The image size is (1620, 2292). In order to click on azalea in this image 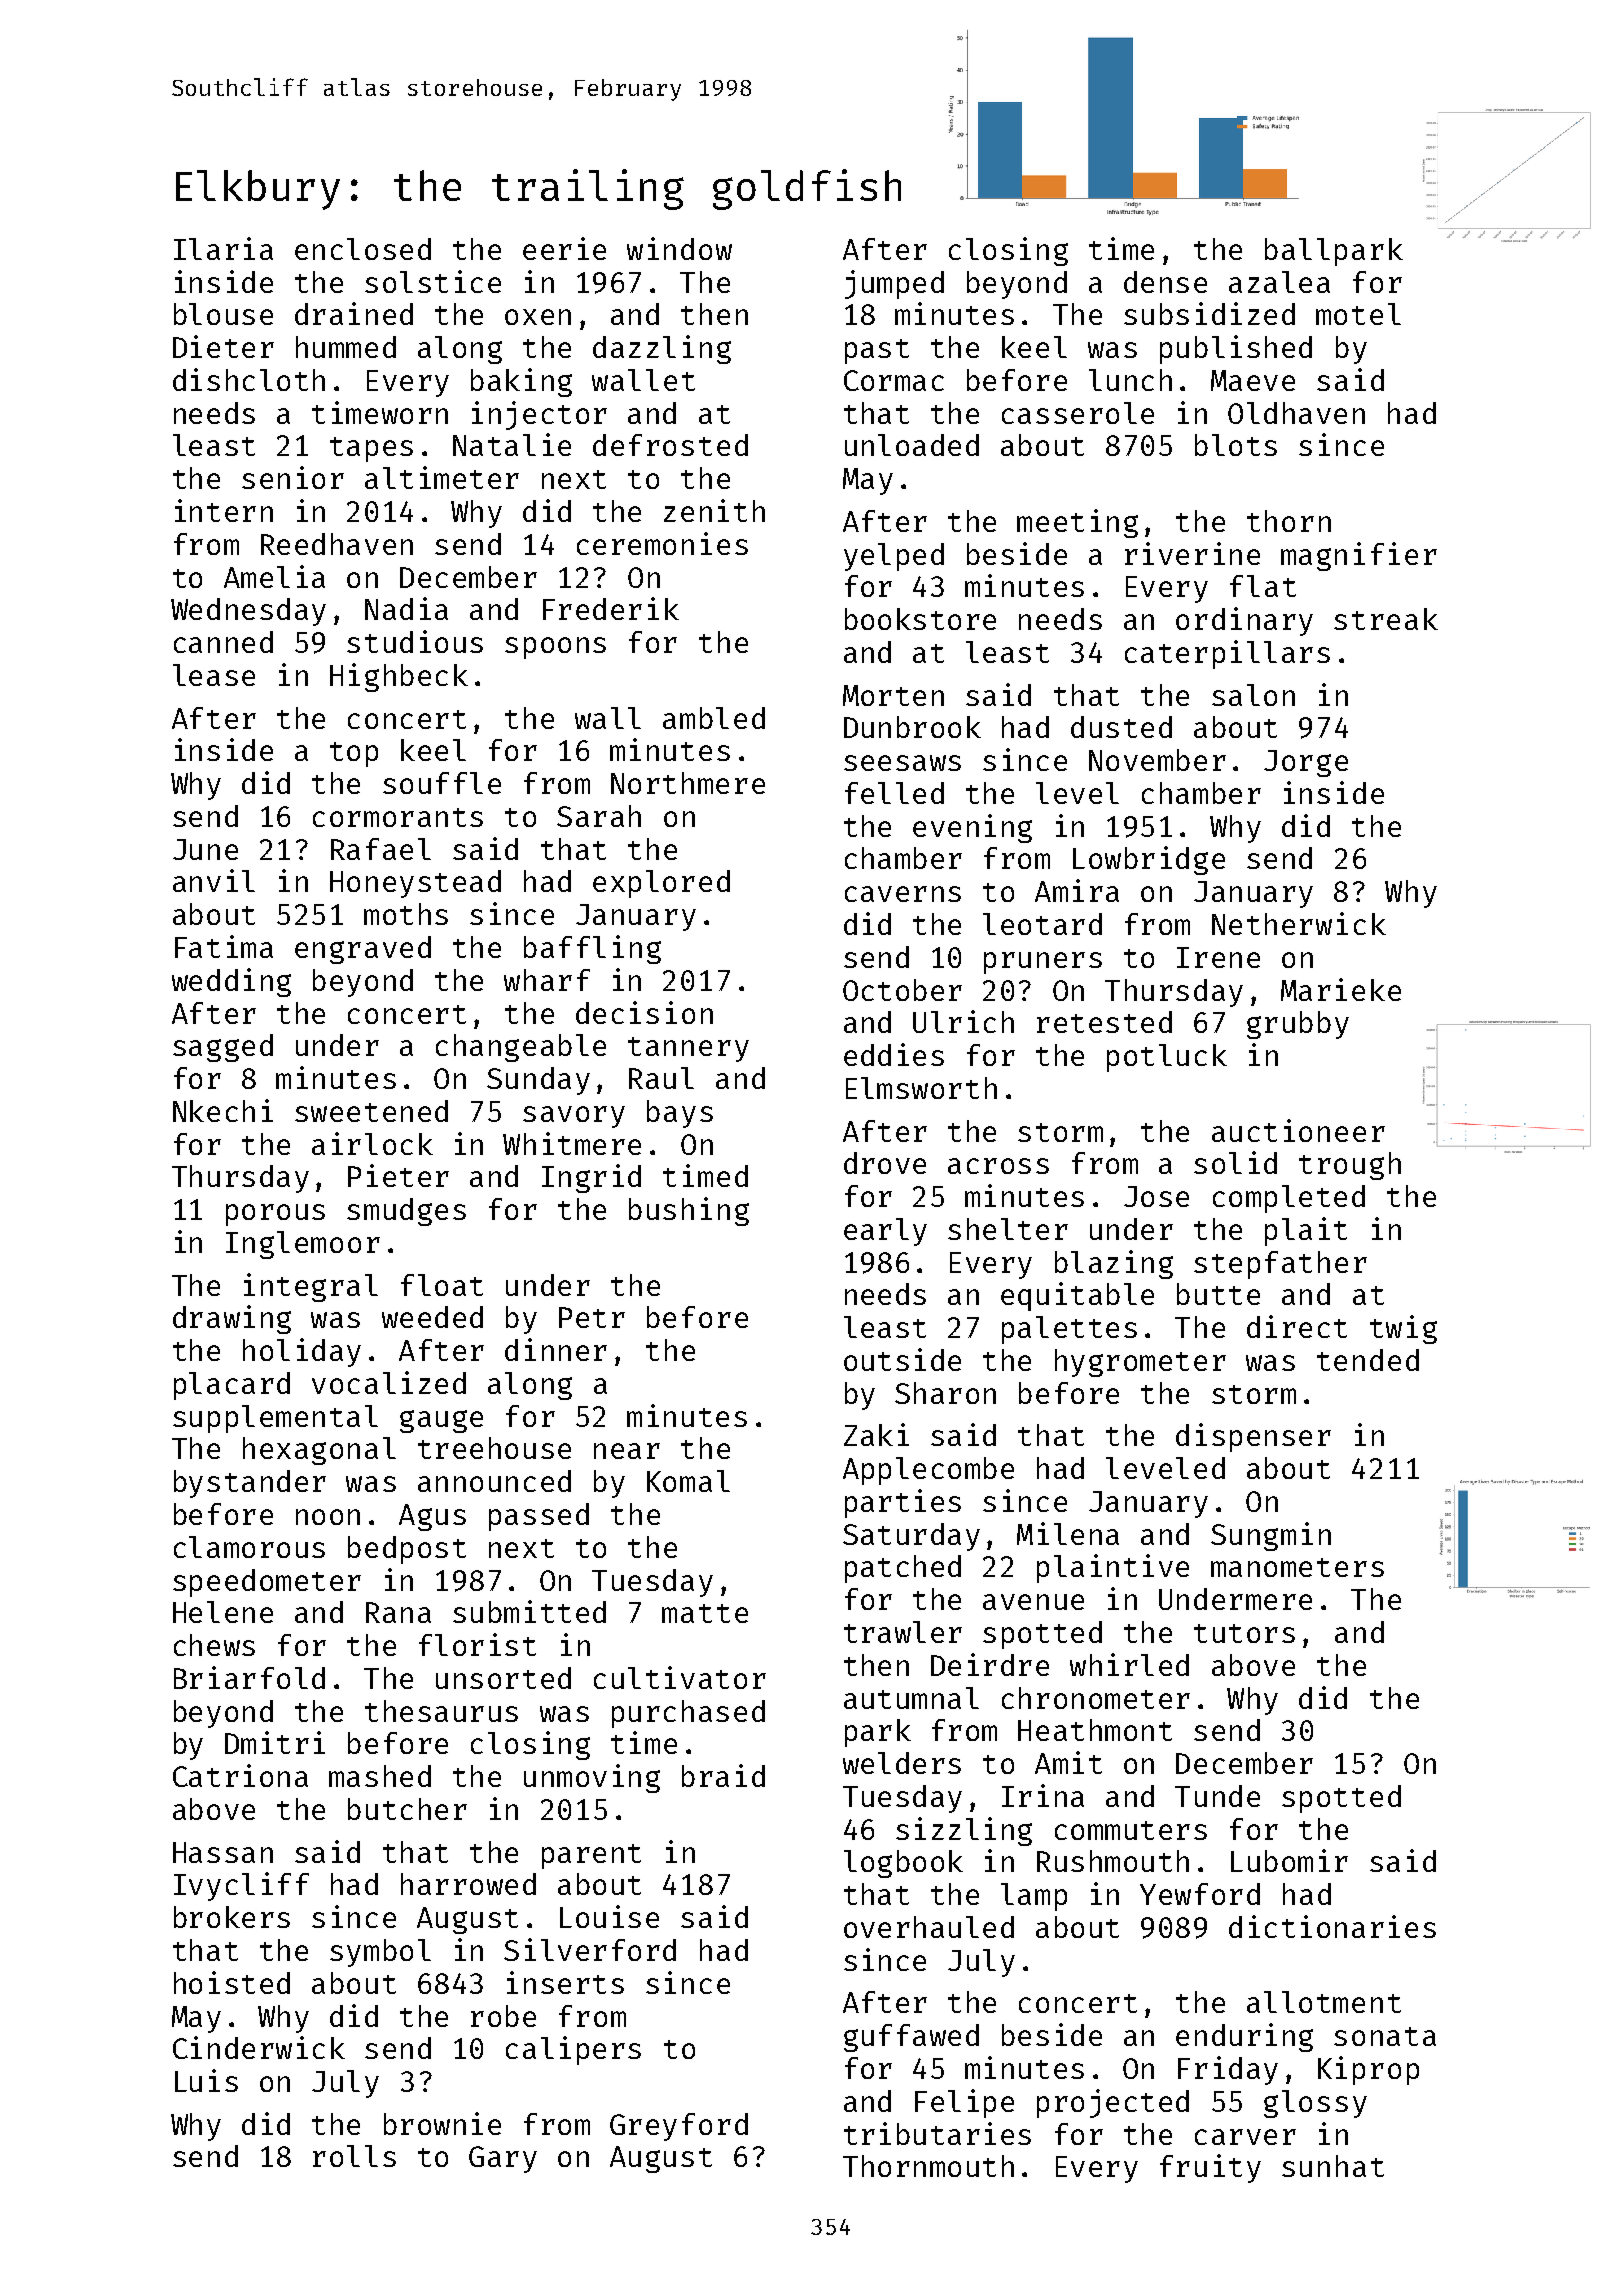, I will do `click(1279, 282)`.
